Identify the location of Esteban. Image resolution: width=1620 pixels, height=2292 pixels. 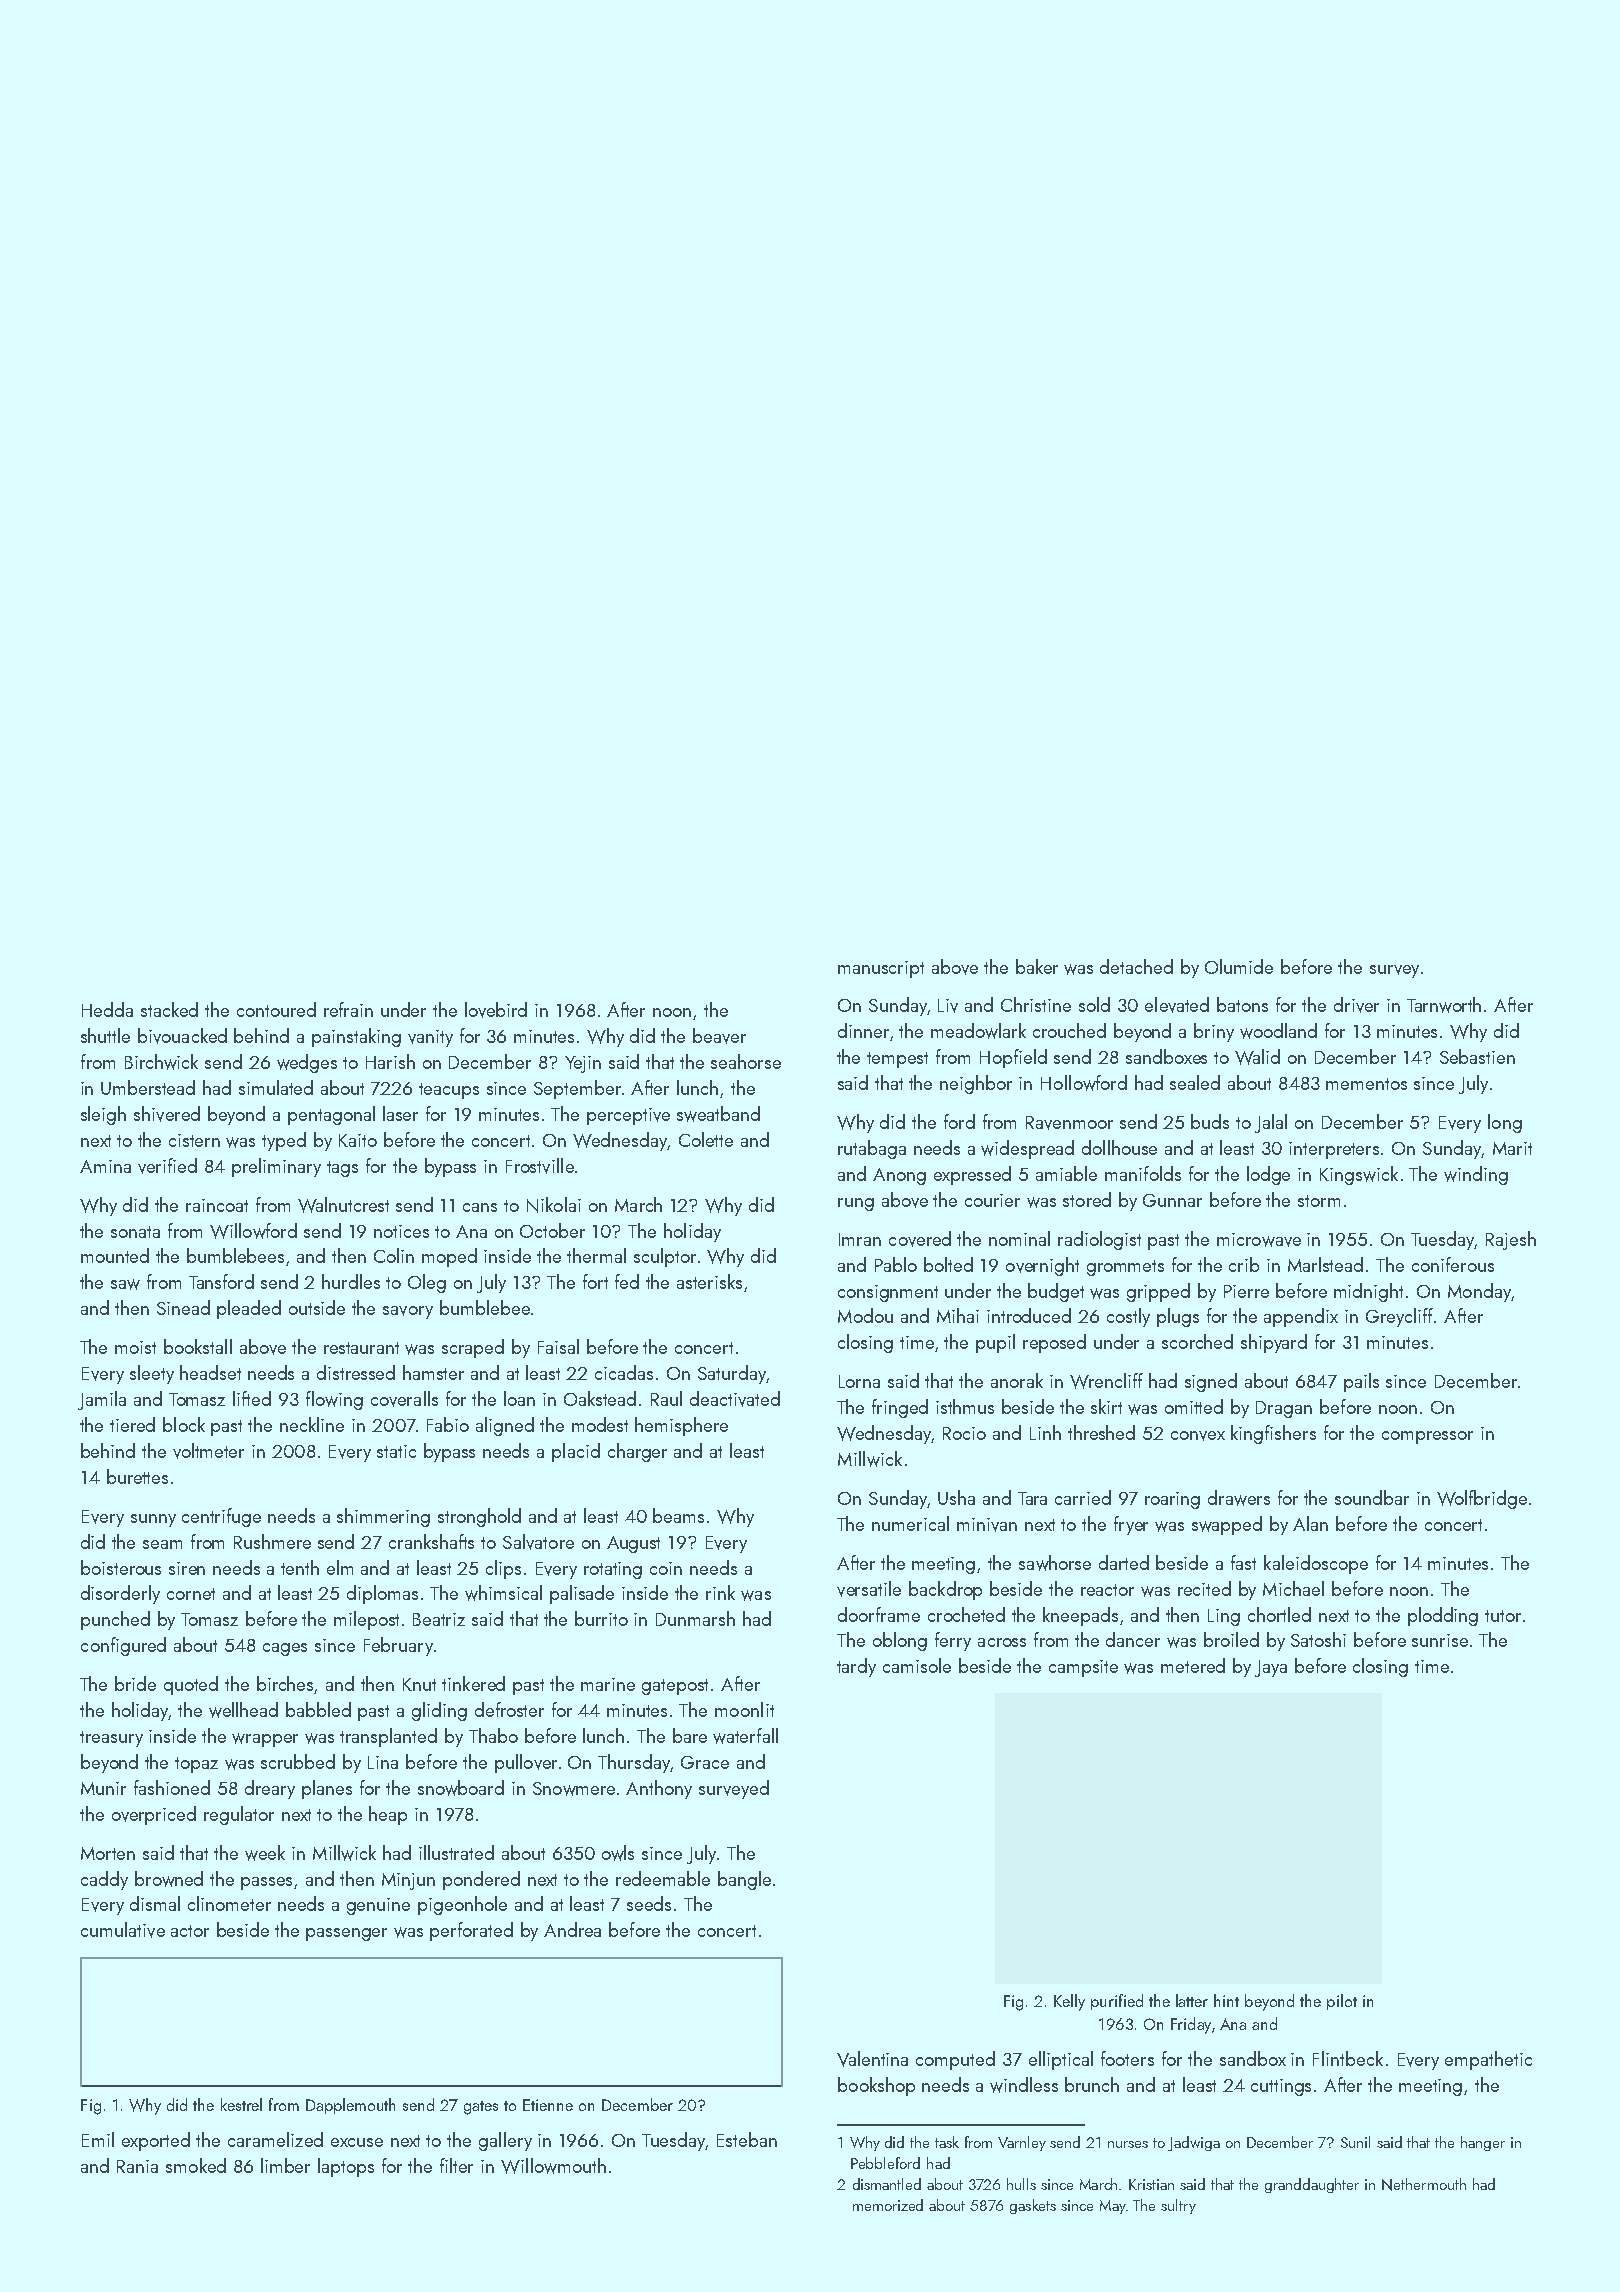
(747, 2139).
